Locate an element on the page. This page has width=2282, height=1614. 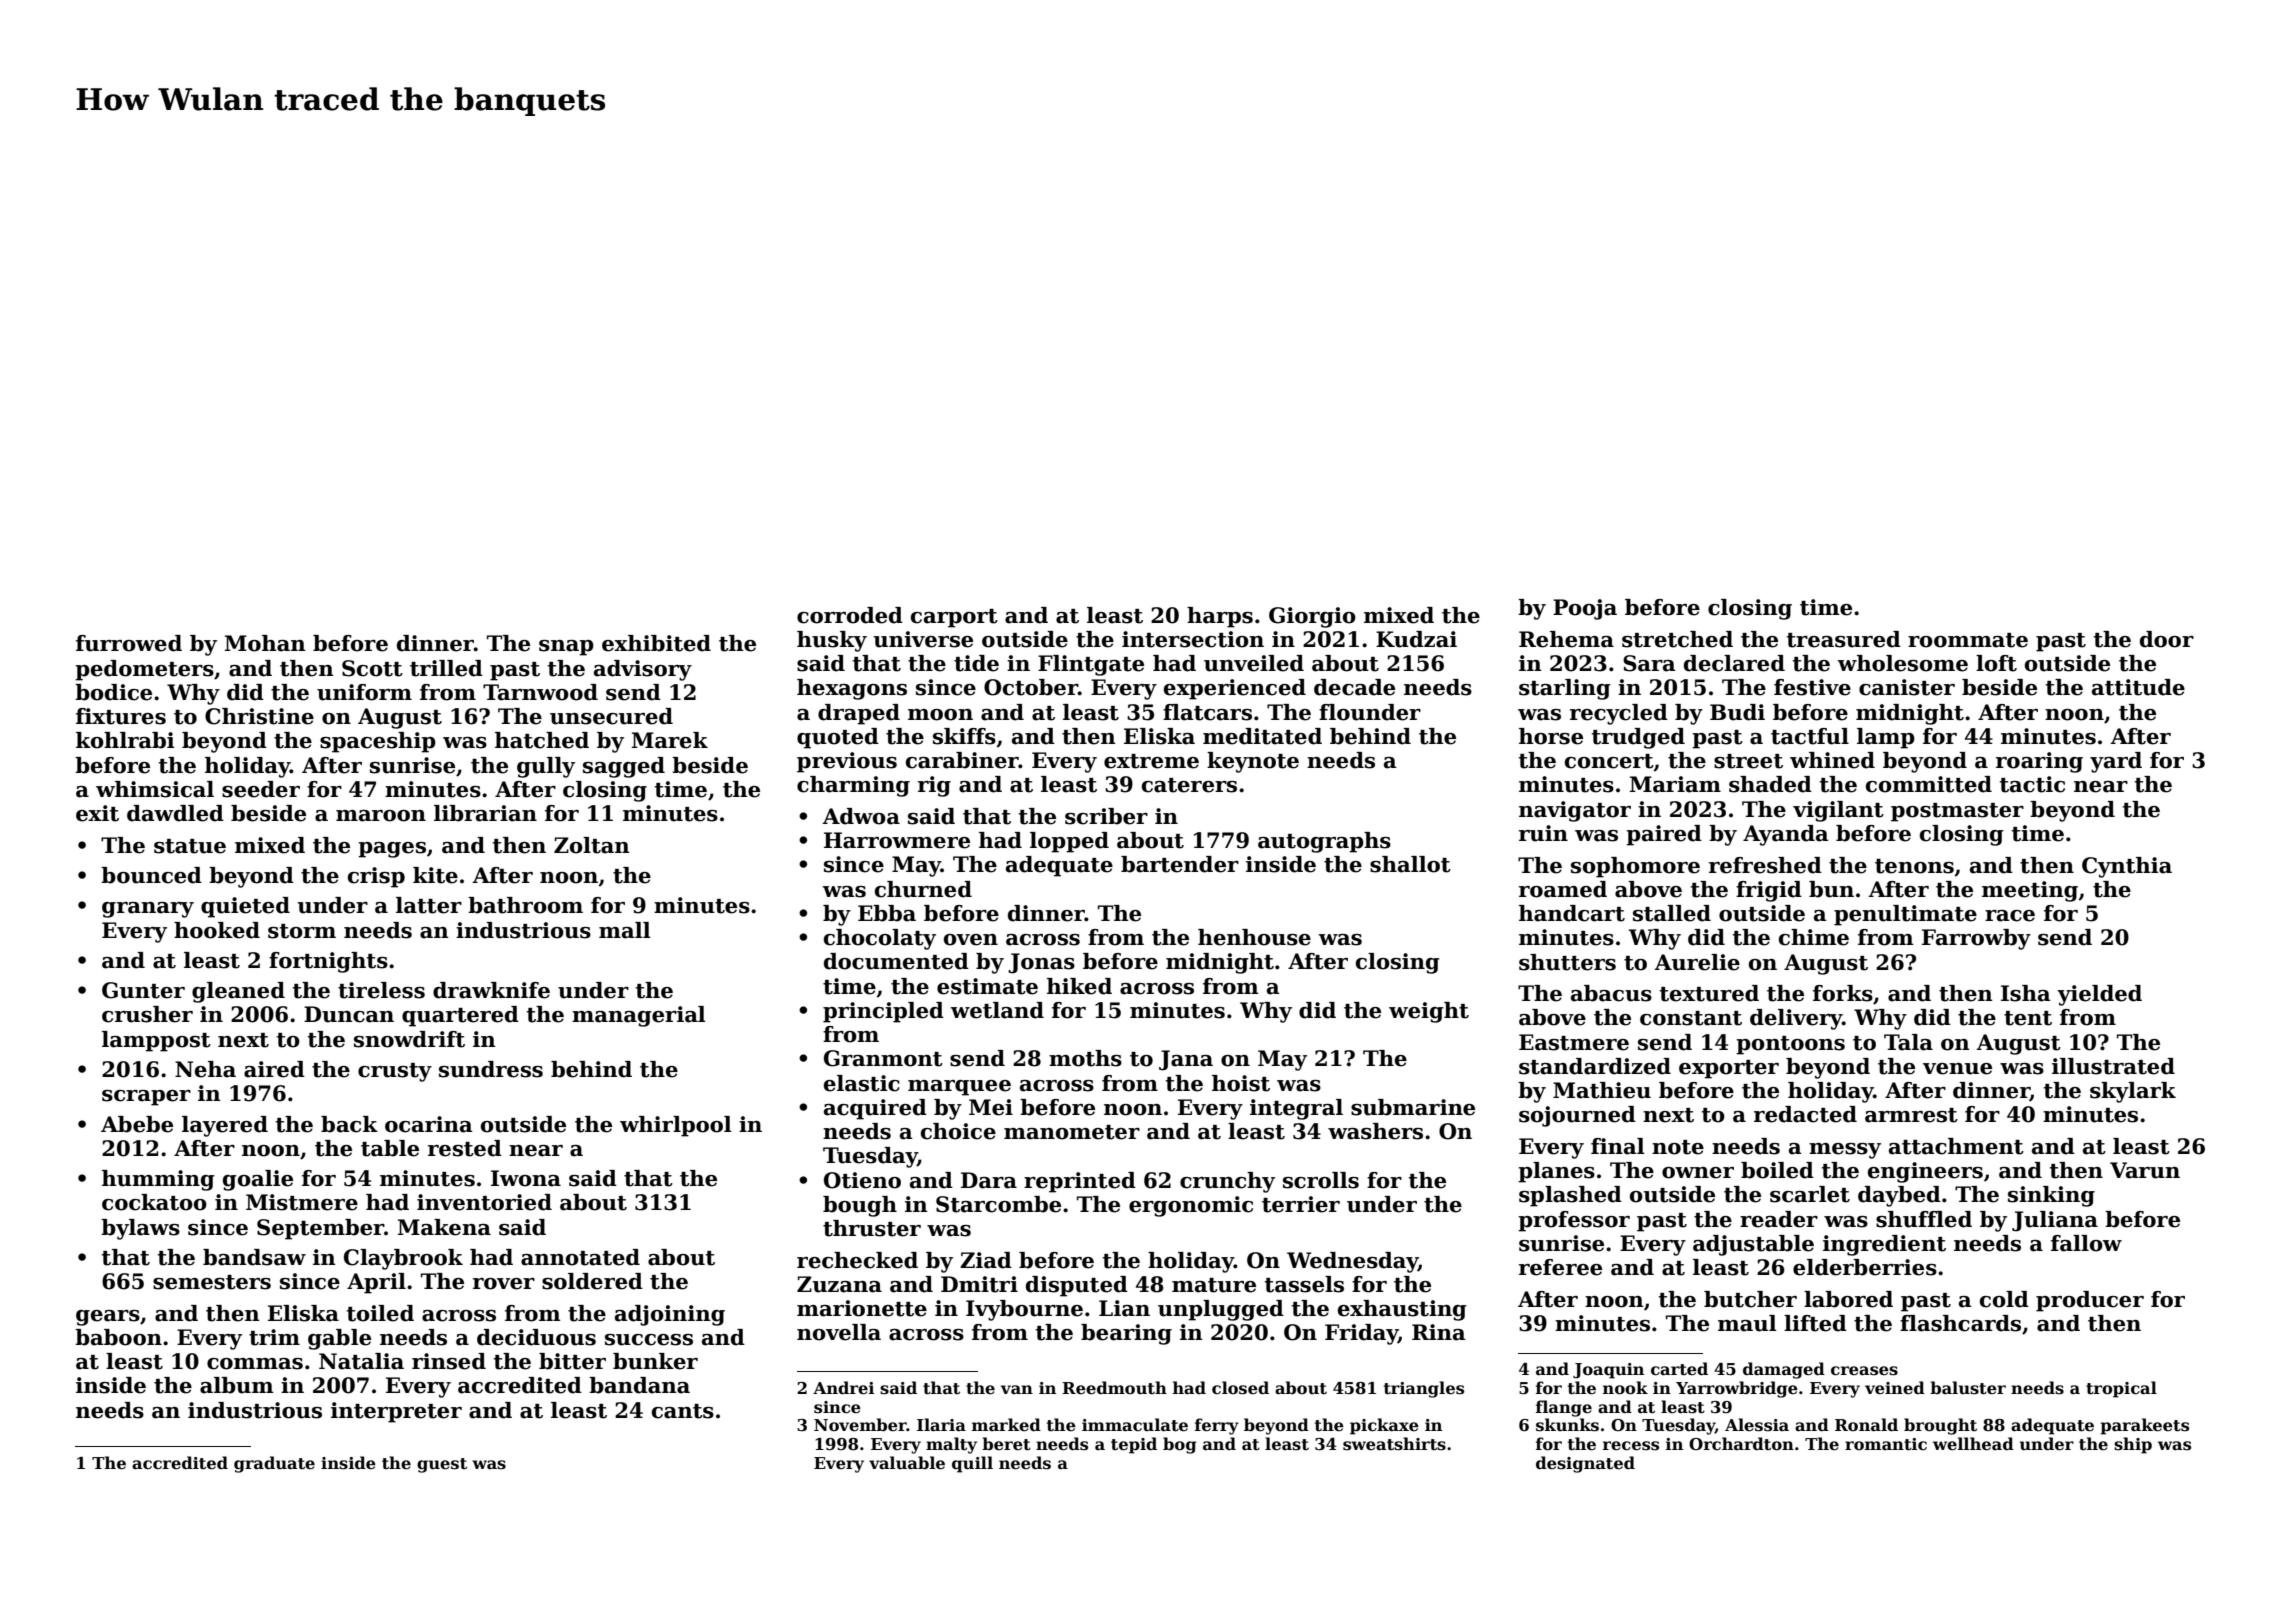
moon is located at coordinates (940, 715).
